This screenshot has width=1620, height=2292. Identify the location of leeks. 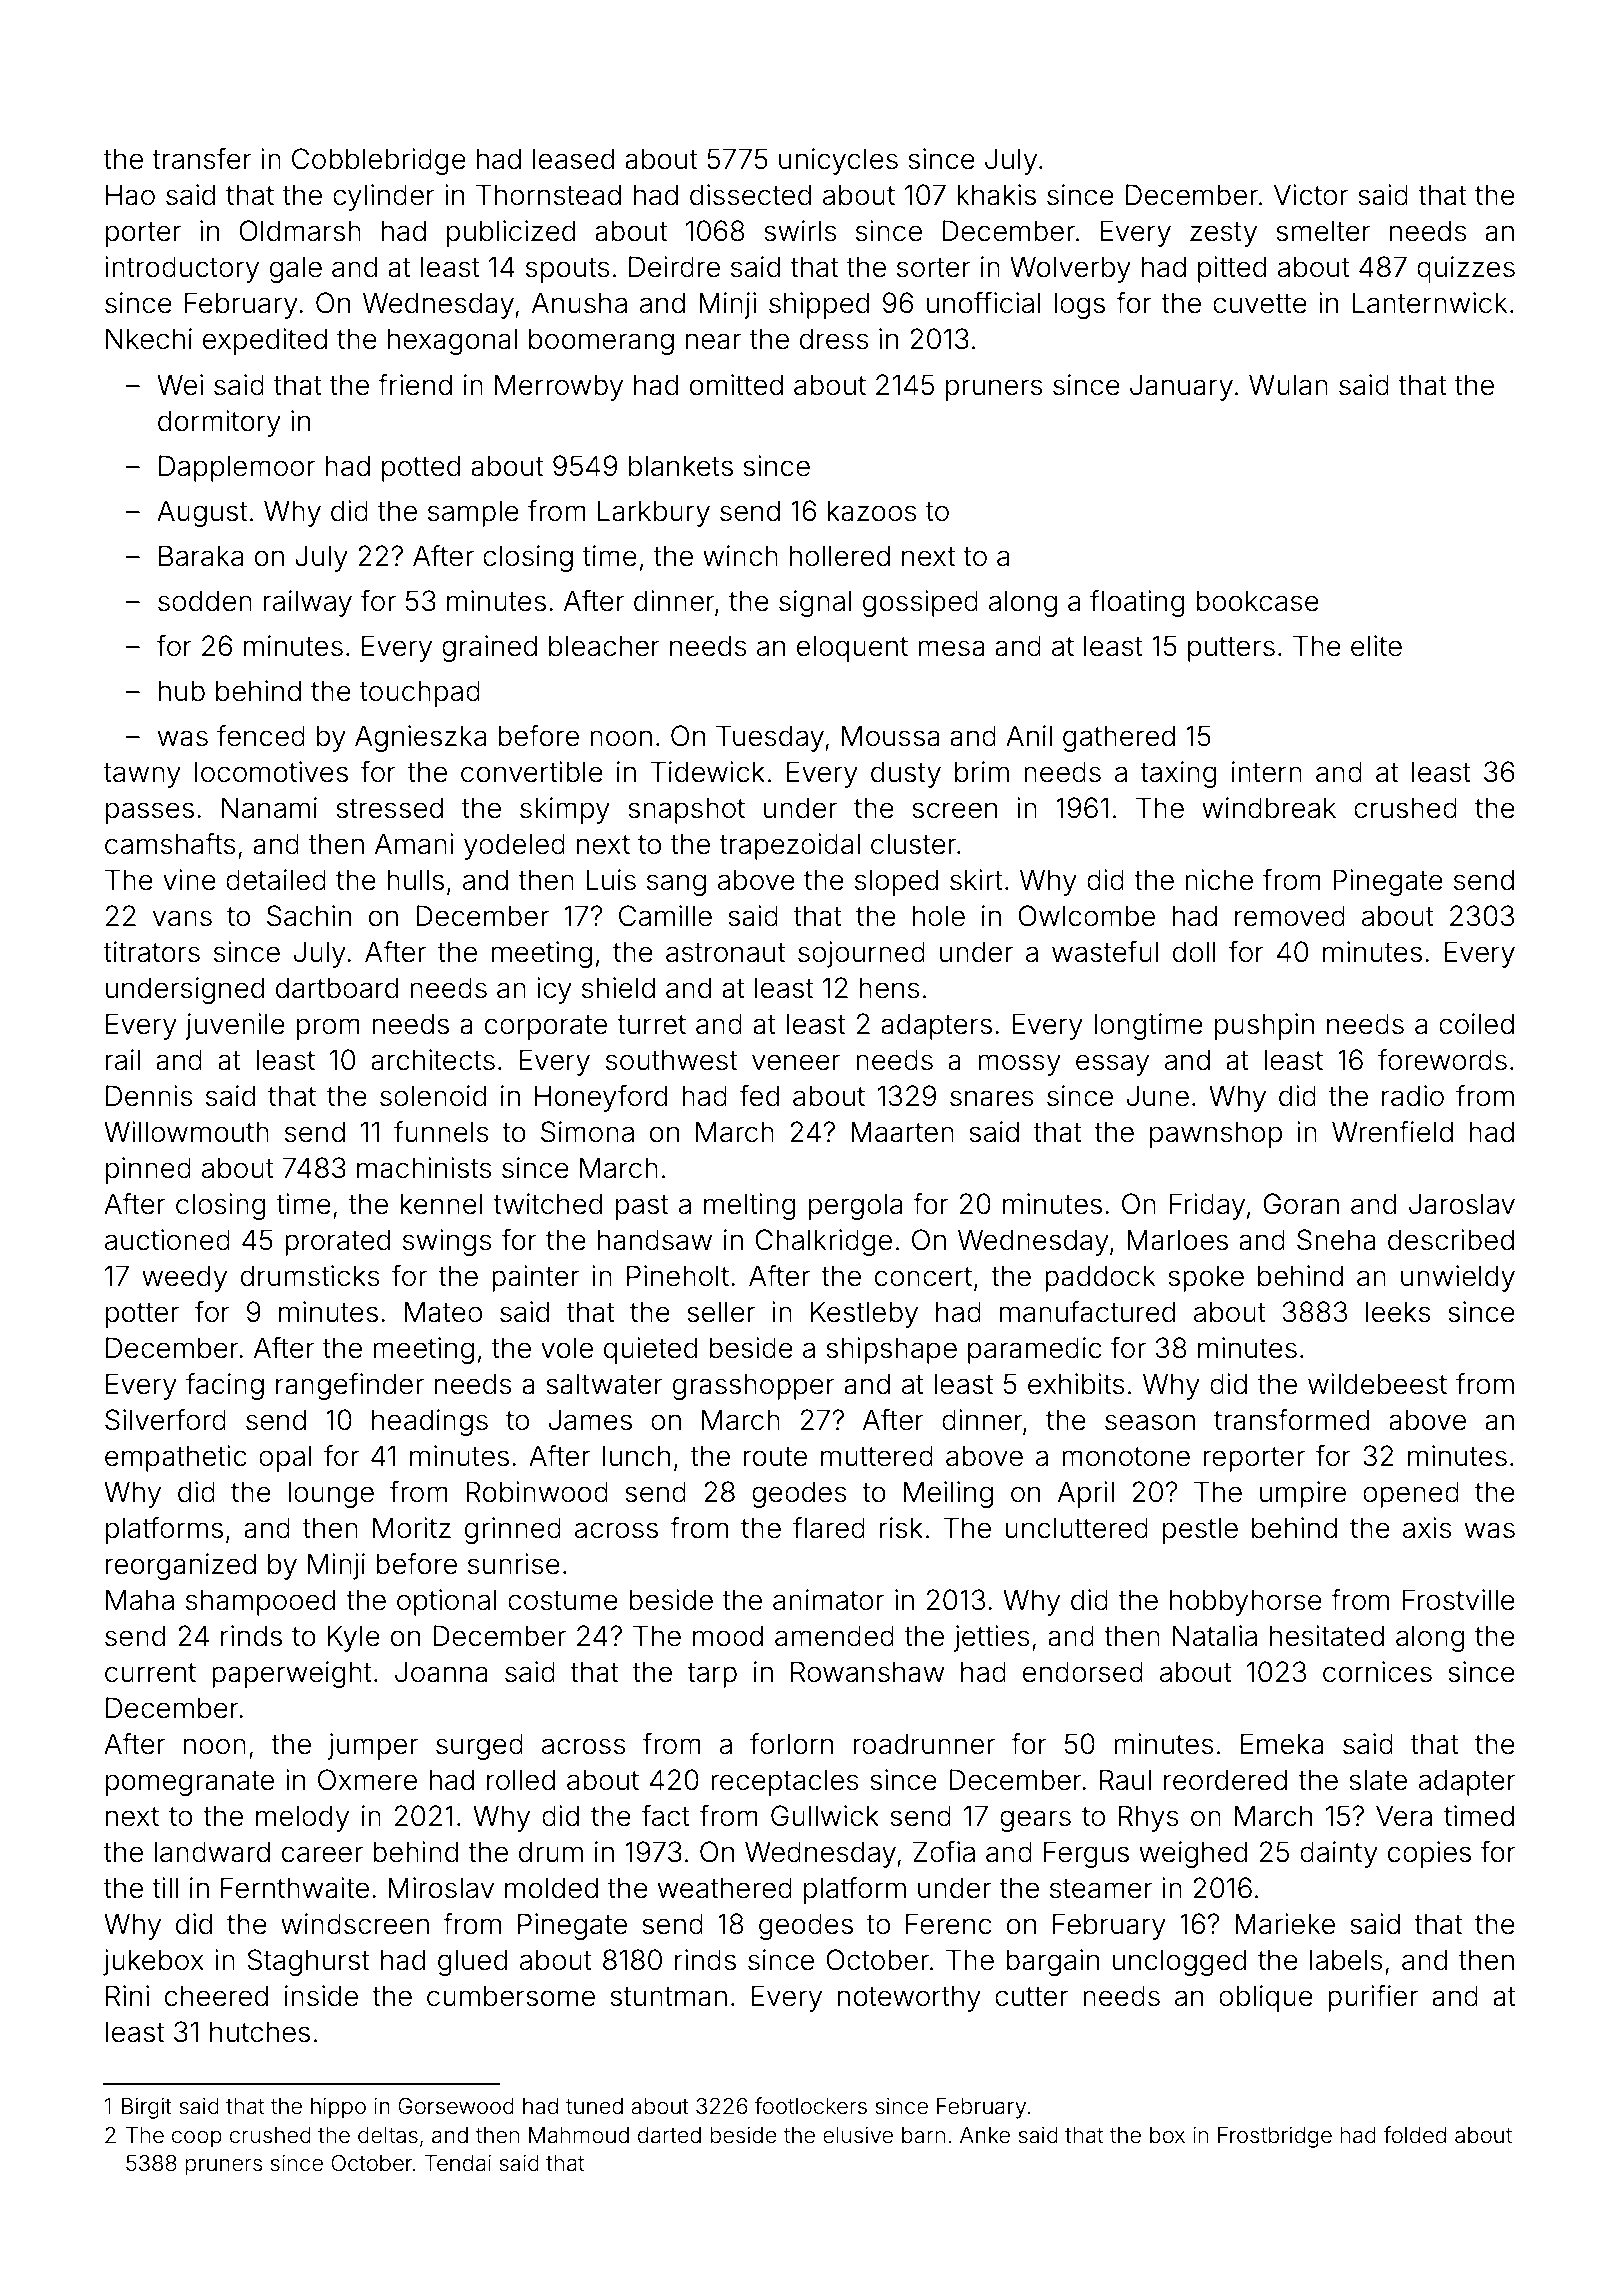
(1398, 1312).
